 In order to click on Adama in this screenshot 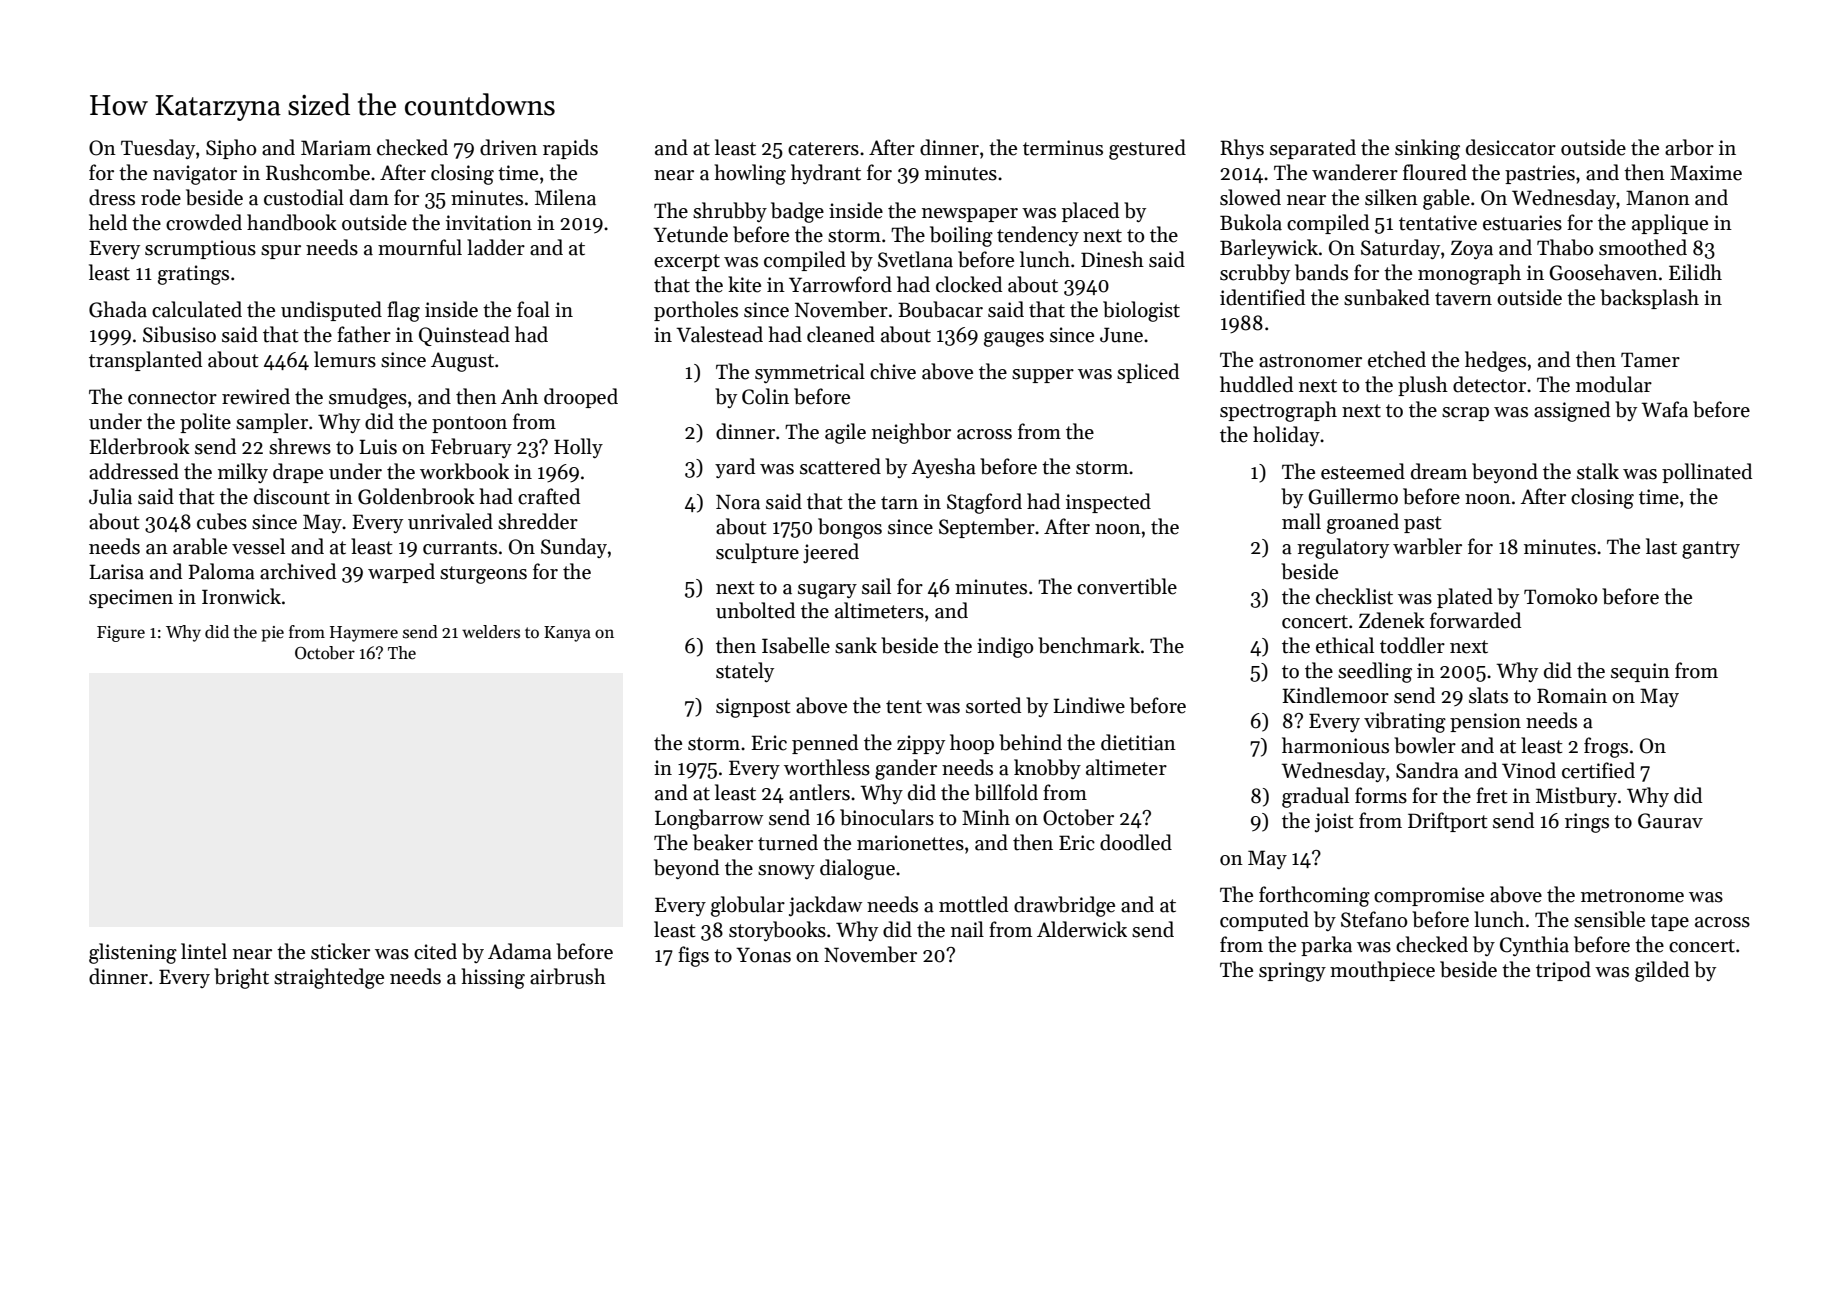, I will do `click(520, 951)`.
